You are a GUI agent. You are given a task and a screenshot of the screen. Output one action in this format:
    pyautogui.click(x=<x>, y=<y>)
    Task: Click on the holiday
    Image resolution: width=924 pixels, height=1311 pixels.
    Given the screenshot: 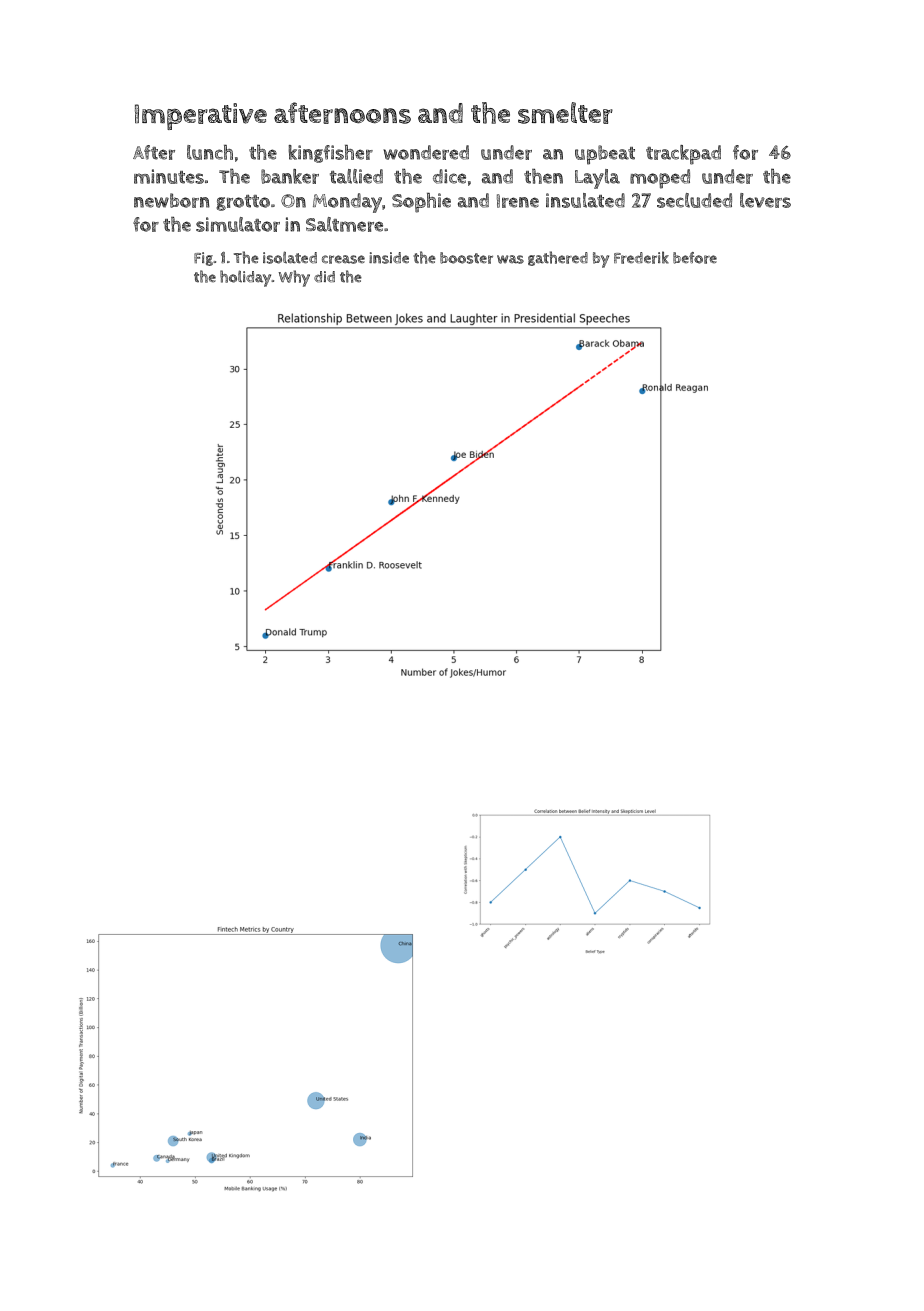 What is the action you would take?
    pyautogui.click(x=246, y=278)
